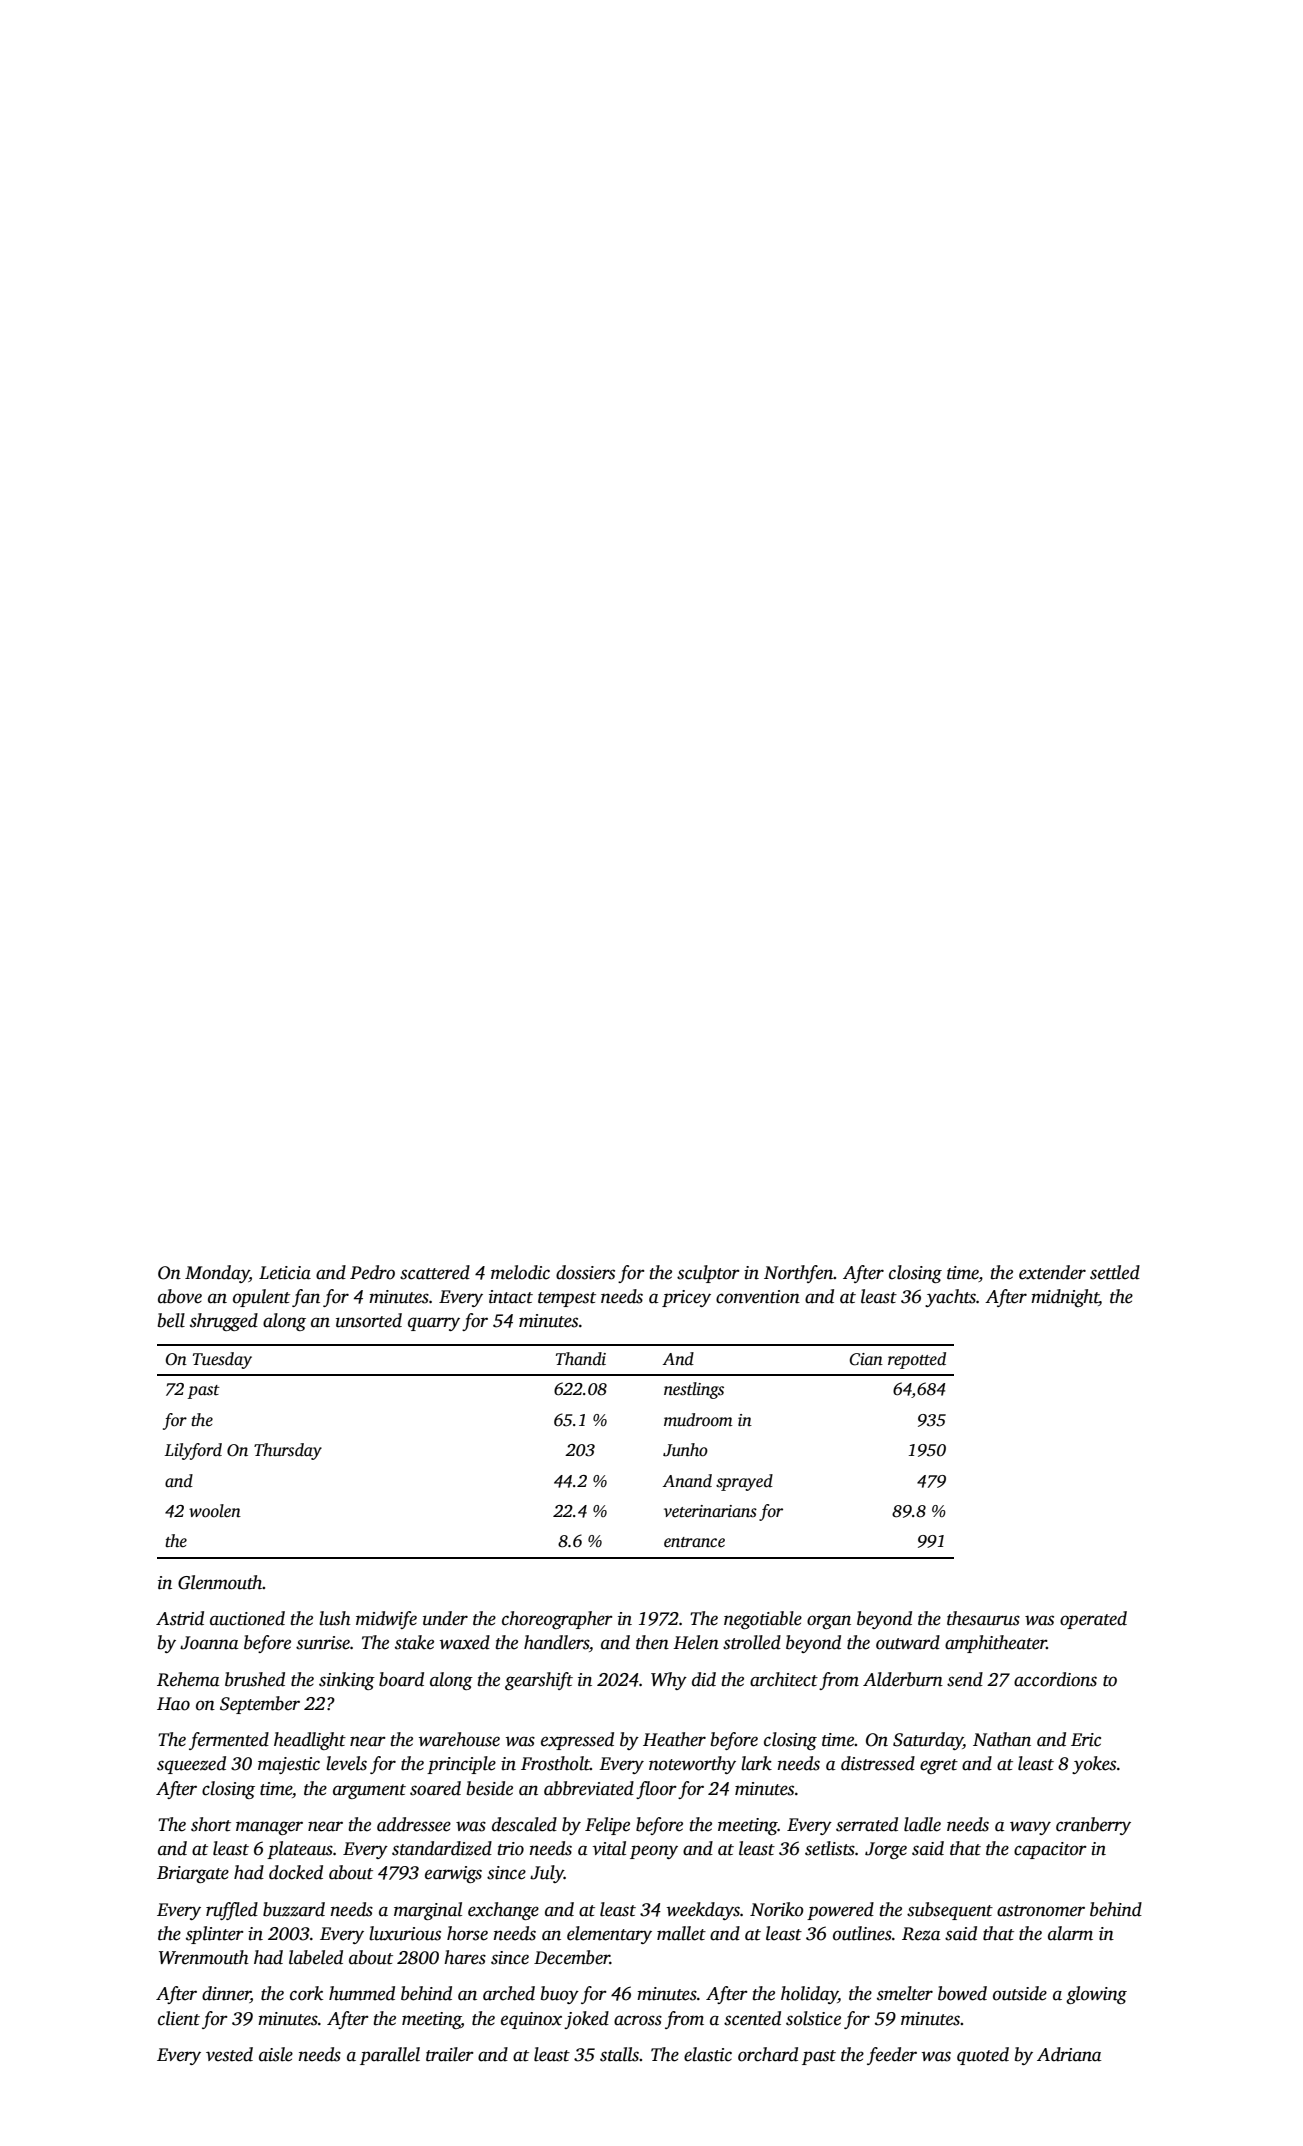 The image size is (1303, 2146). Describe the element at coordinates (581, 1358) in the screenshot. I see `Thandi` at that location.
